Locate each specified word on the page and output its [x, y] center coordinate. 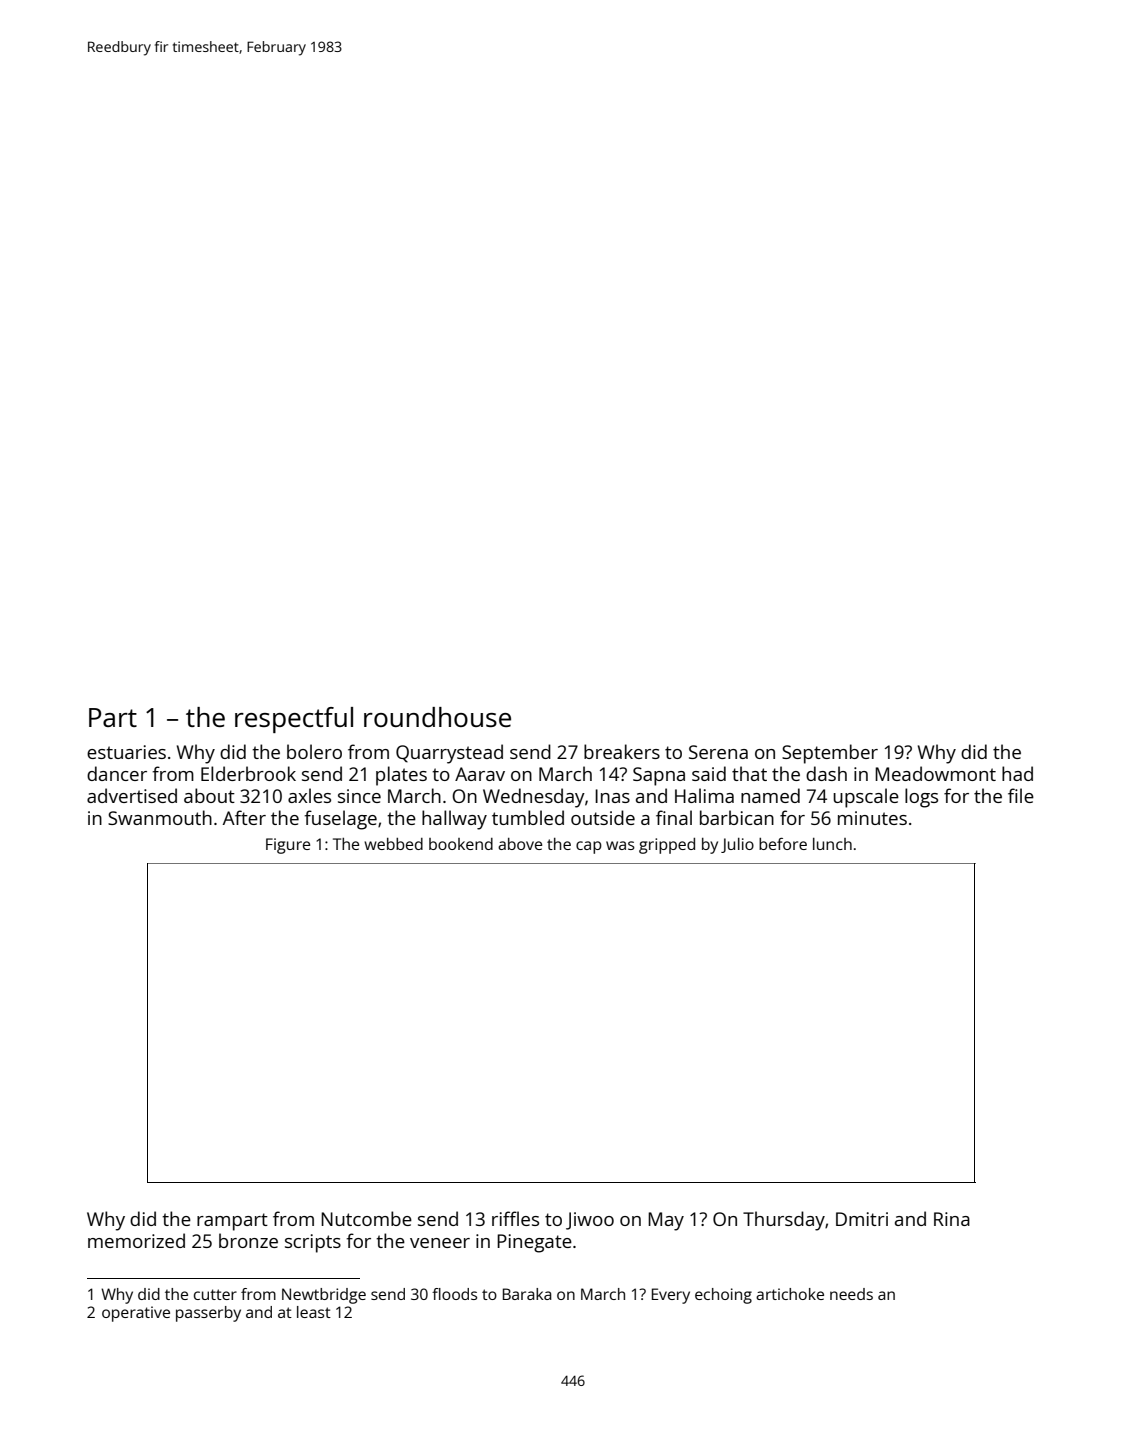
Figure [288, 846]
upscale [866, 798]
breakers [622, 751]
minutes [872, 818]
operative [136, 1314]
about [209, 795]
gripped [667, 846]
